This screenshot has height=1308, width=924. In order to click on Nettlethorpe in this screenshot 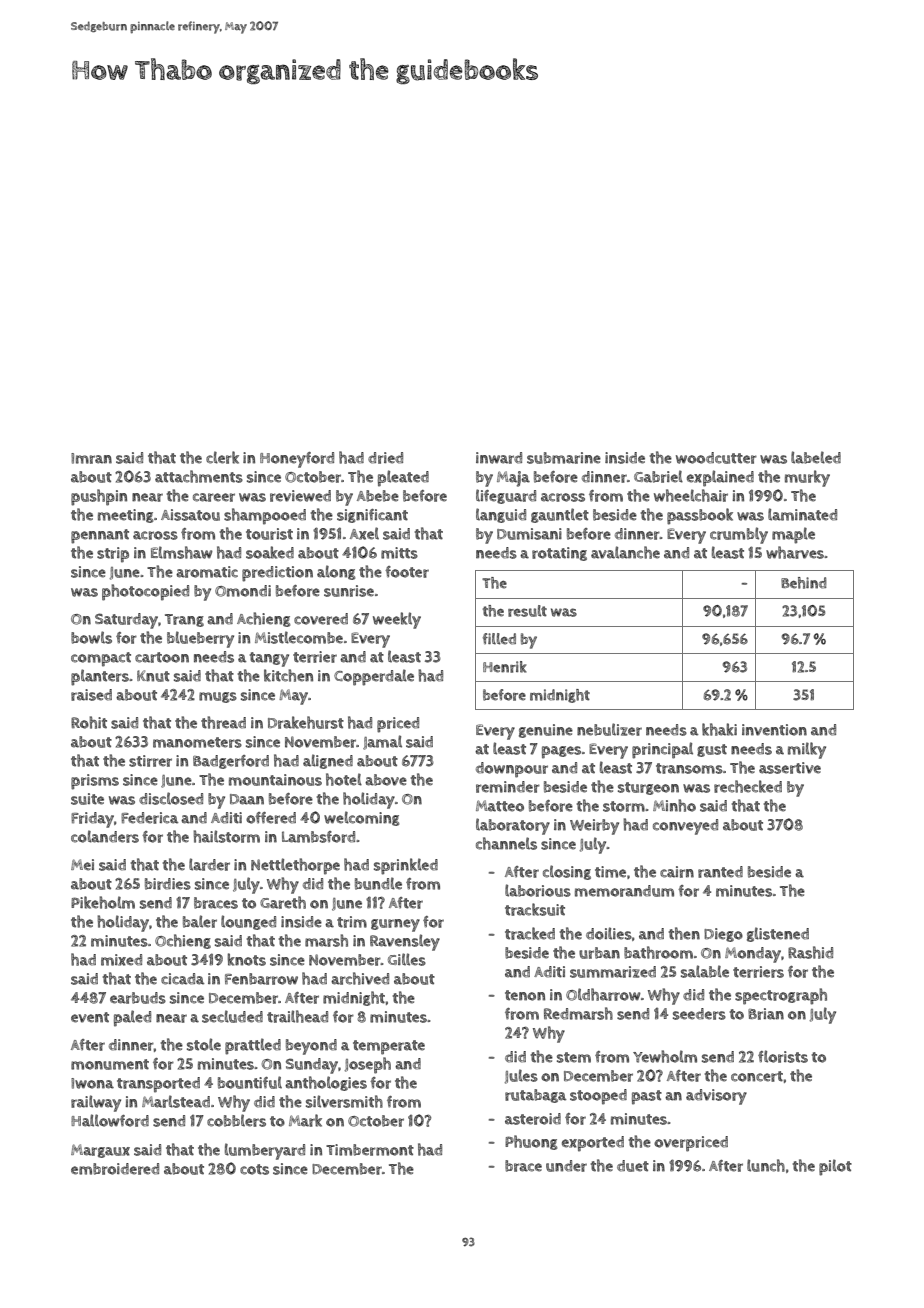, I will do `click(295, 866)`.
